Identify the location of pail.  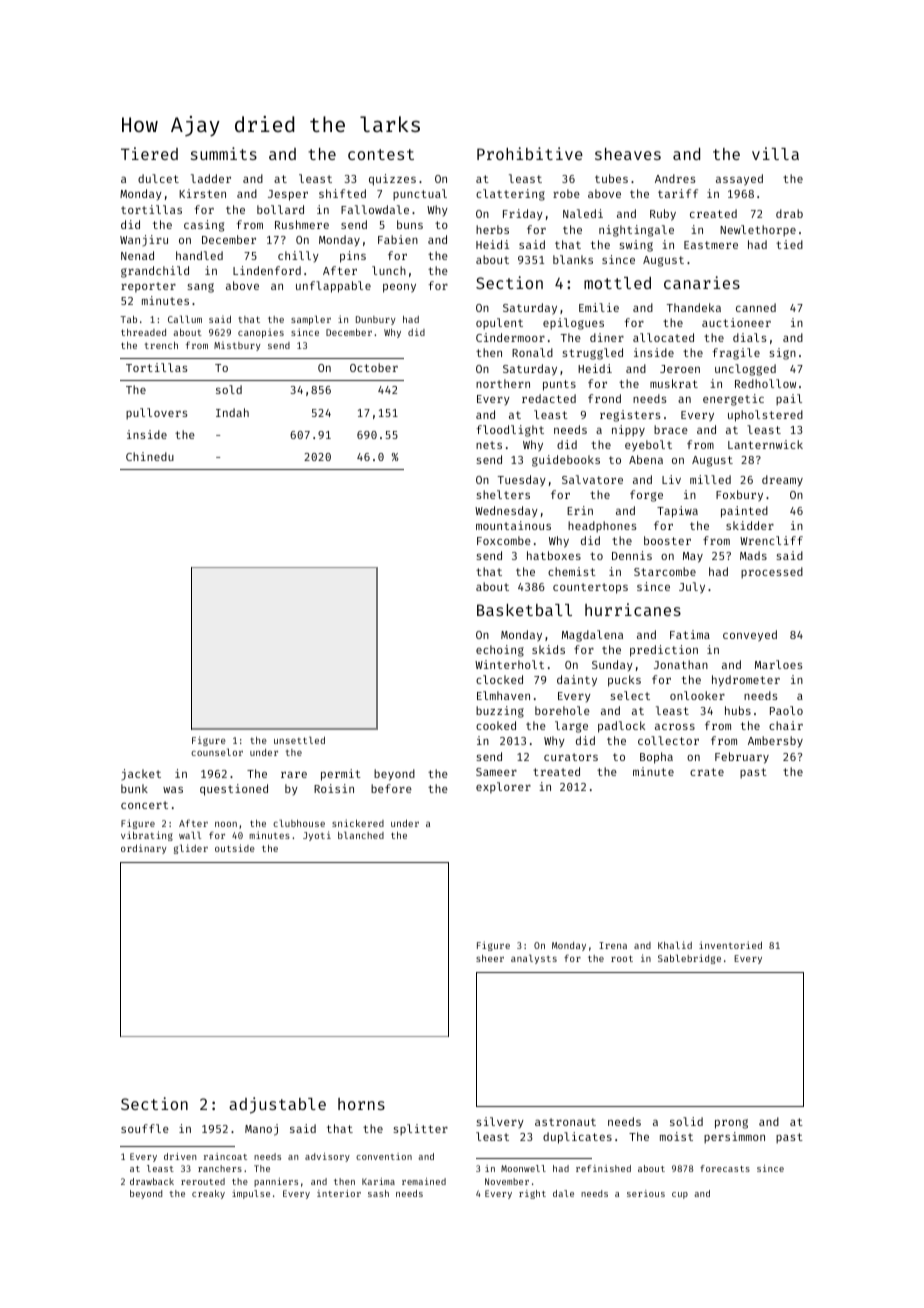
(789, 400).
